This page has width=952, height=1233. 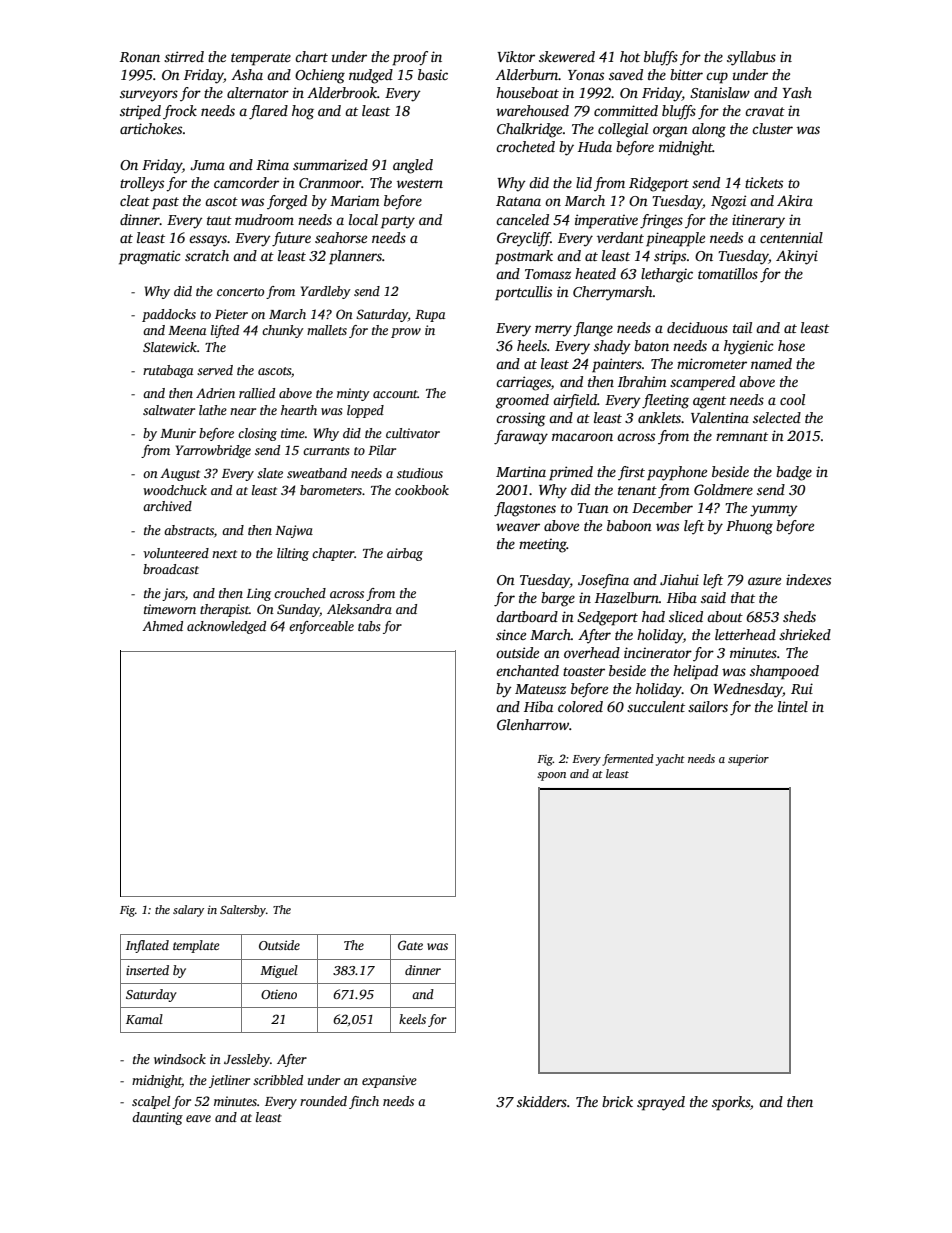 I want to click on flagstones, so click(x=525, y=509).
